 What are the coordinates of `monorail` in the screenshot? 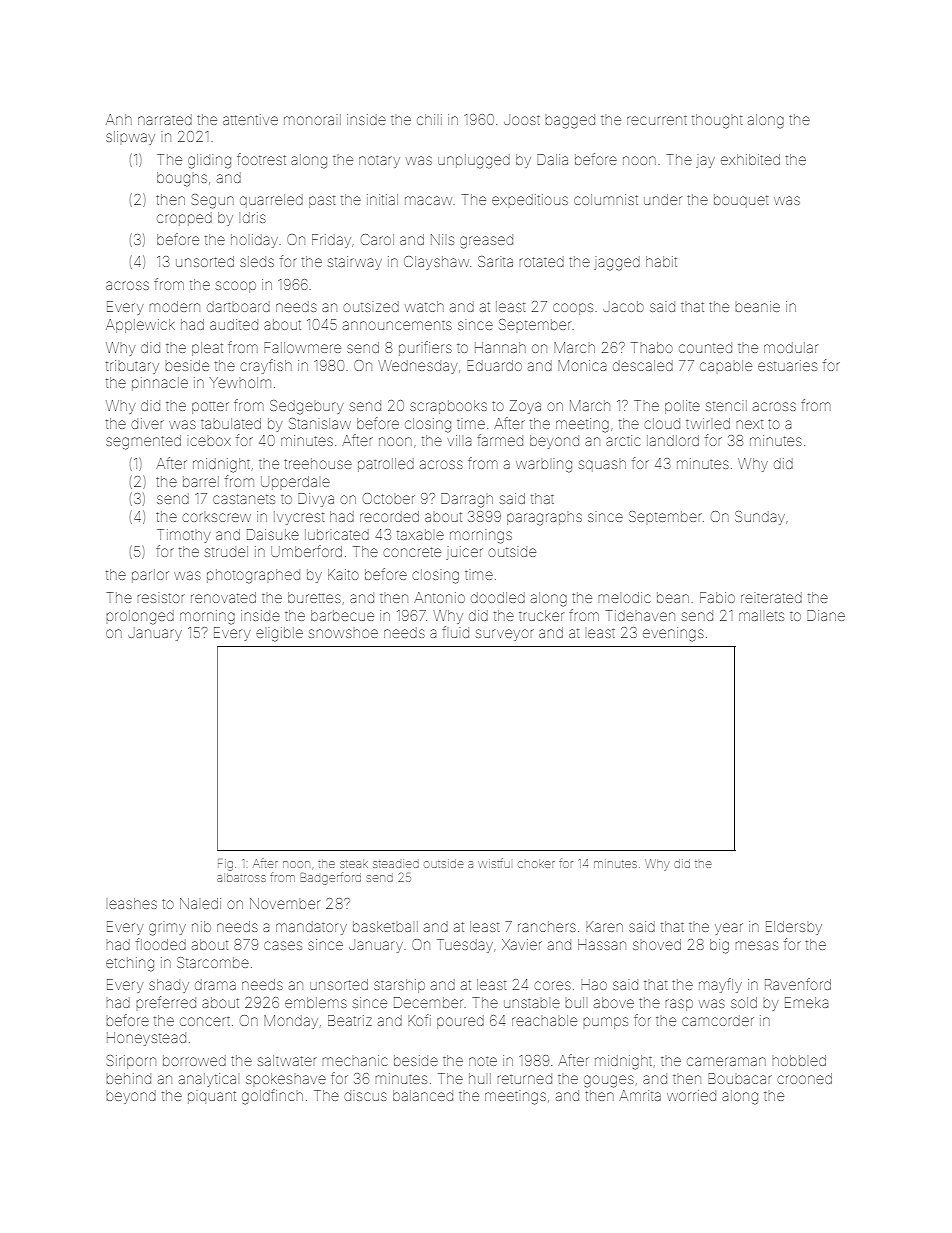 It's located at (312, 119).
